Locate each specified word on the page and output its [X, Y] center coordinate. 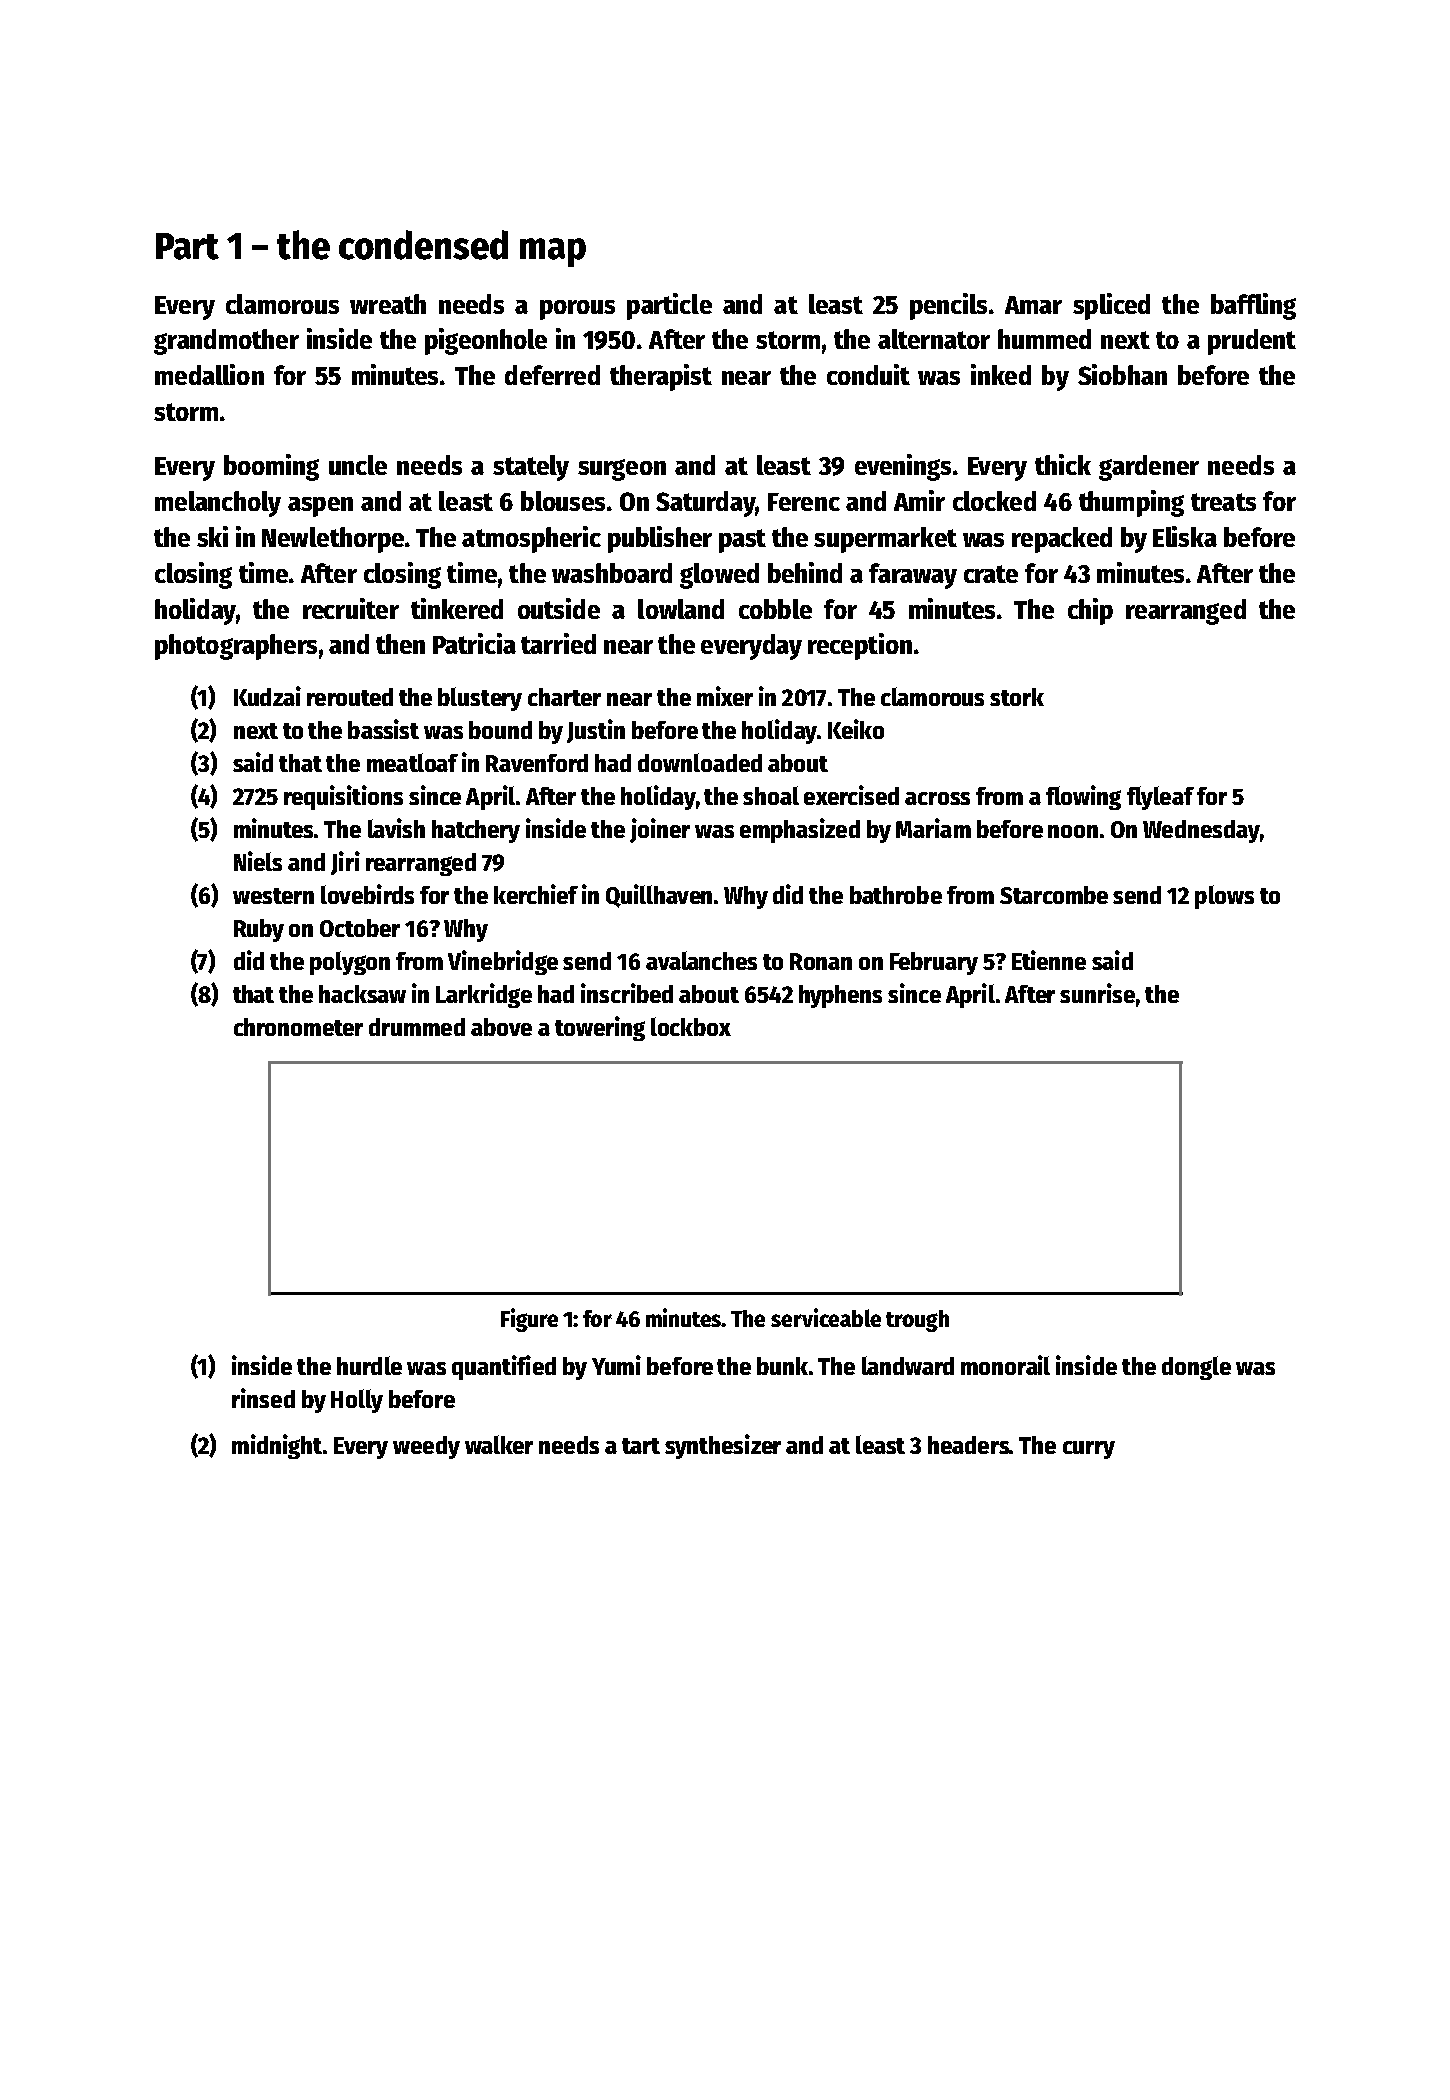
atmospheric [531, 539]
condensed [423, 245]
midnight [277, 1446]
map [553, 252]
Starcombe [1054, 895]
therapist [661, 377]
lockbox [691, 1026]
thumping [1131, 503]
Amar [1033, 305]
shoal [771, 795]
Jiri [345, 863]
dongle [1196, 1368]
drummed [417, 1027]
